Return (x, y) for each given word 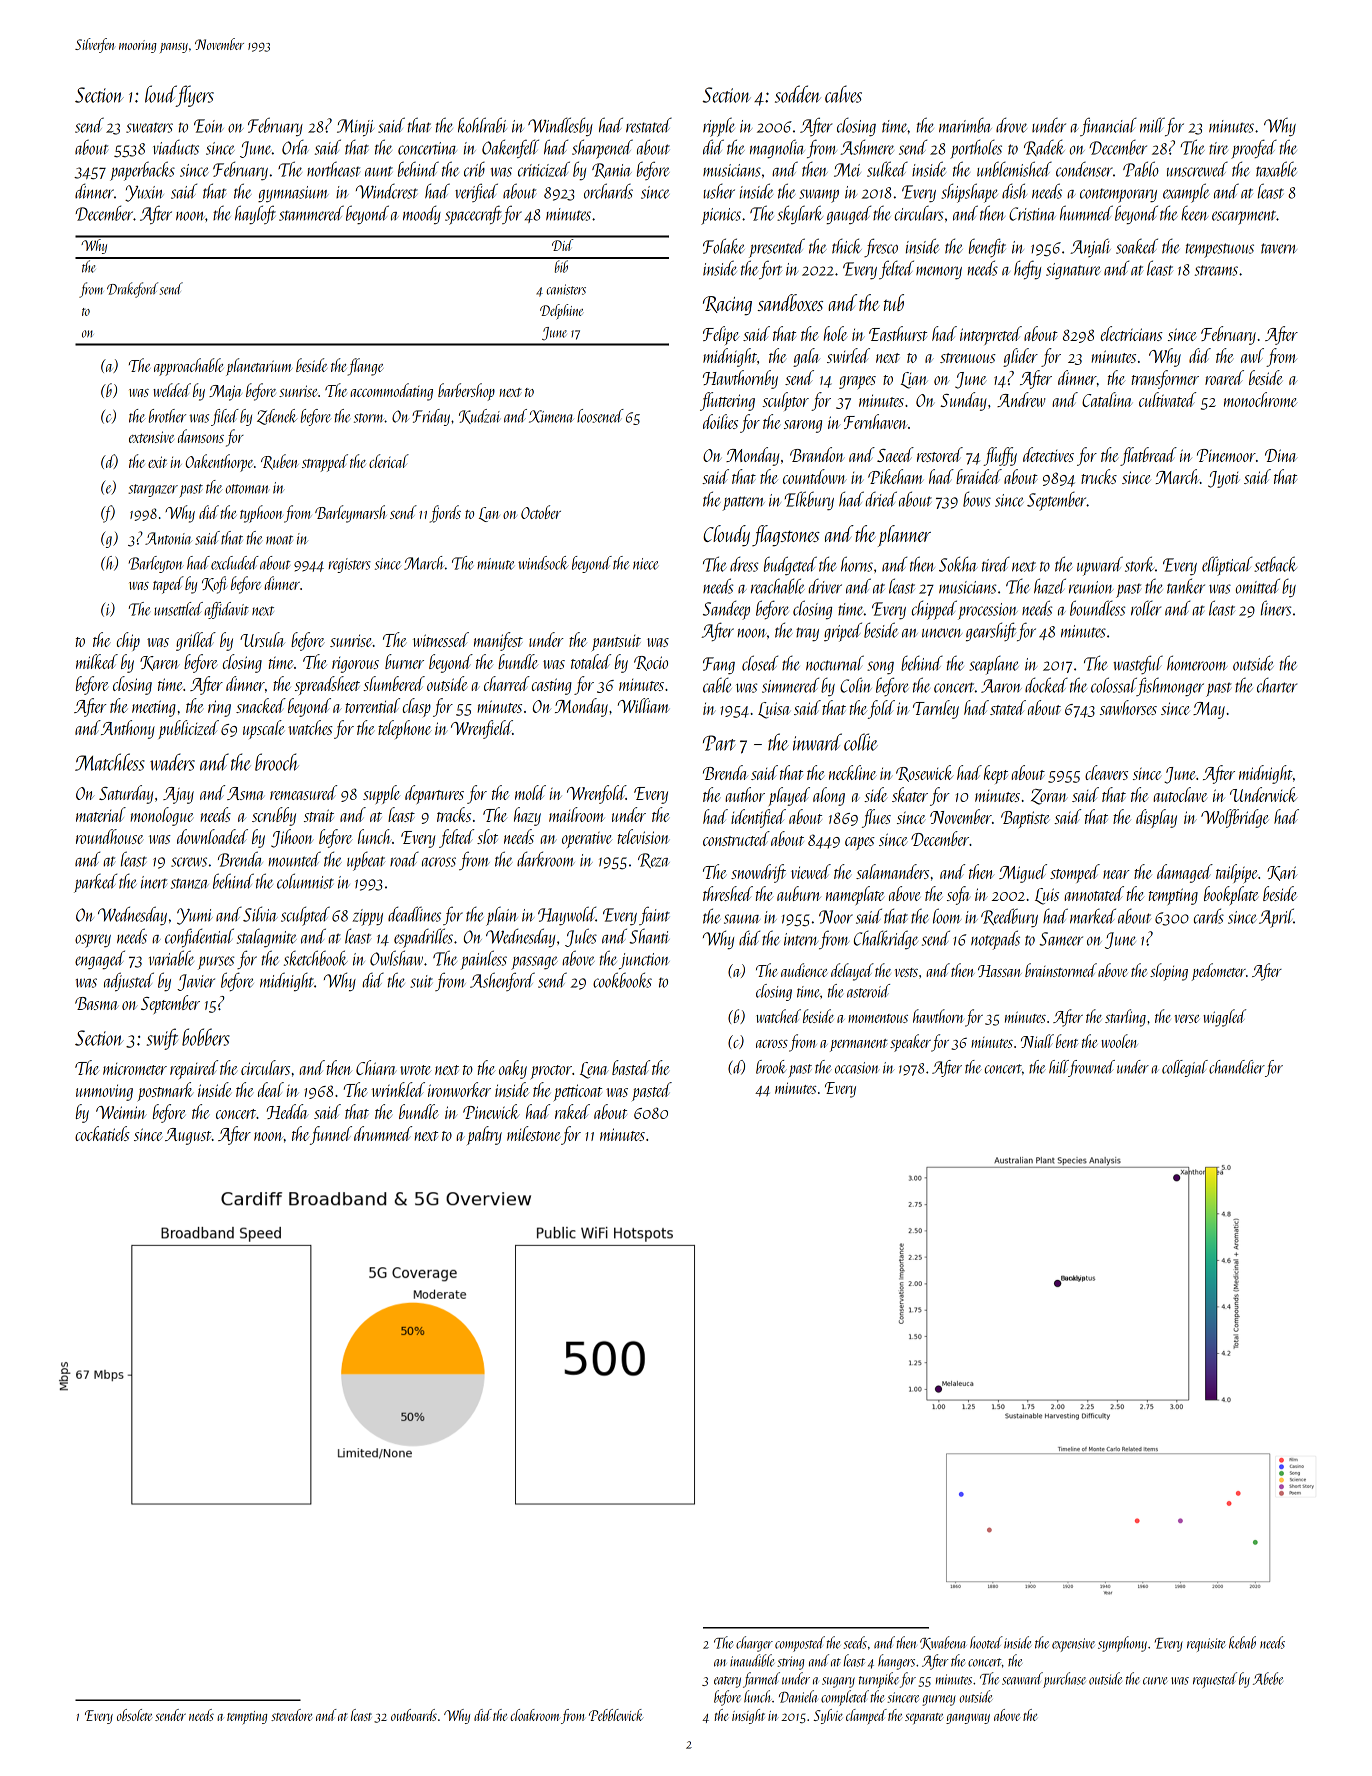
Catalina (1107, 399)
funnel (331, 1135)
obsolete (134, 1715)
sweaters (149, 127)
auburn (799, 893)
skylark (800, 214)
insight (748, 1716)
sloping (1169, 972)
